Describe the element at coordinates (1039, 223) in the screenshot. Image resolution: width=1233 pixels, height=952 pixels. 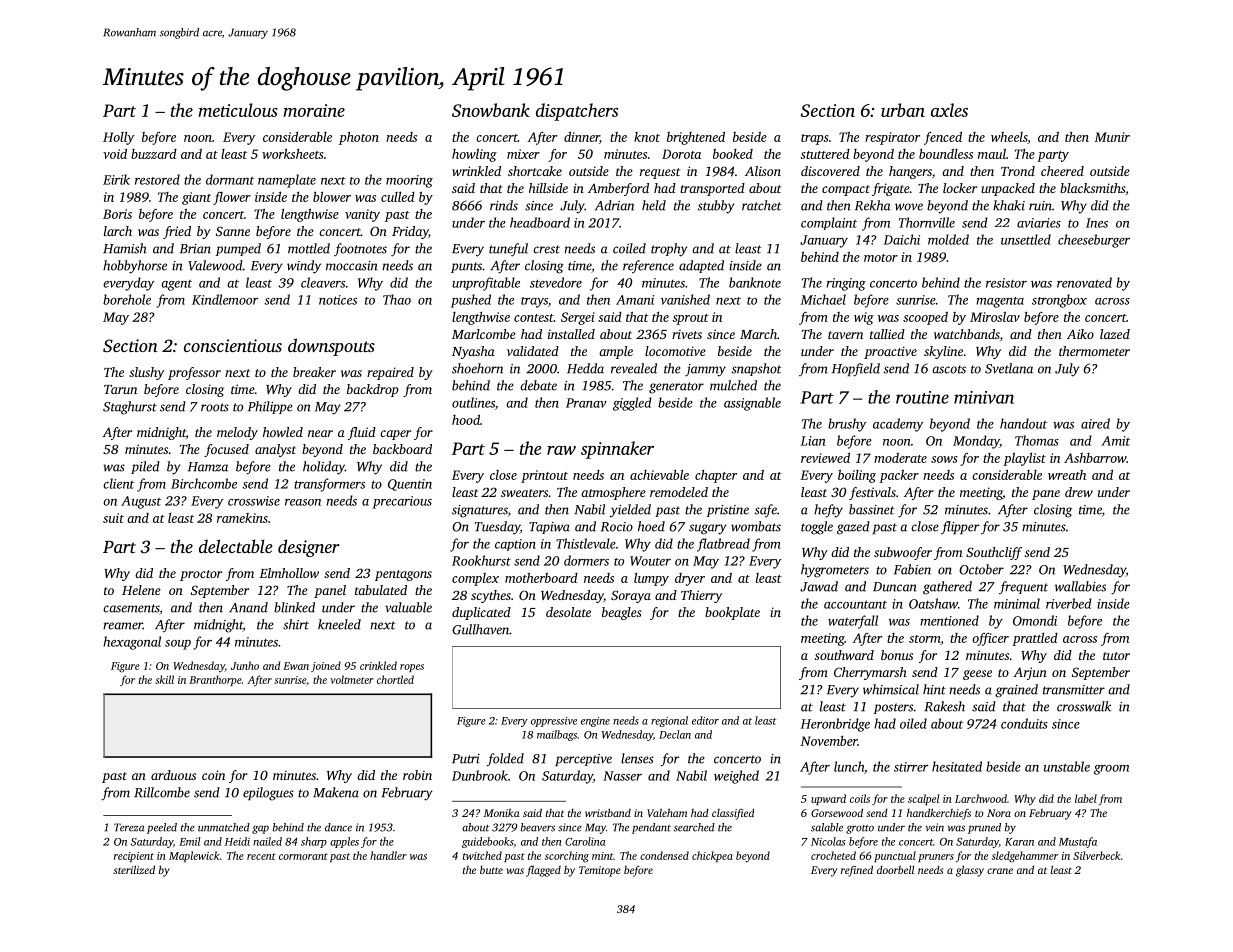
I see `aviaries` at that location.
